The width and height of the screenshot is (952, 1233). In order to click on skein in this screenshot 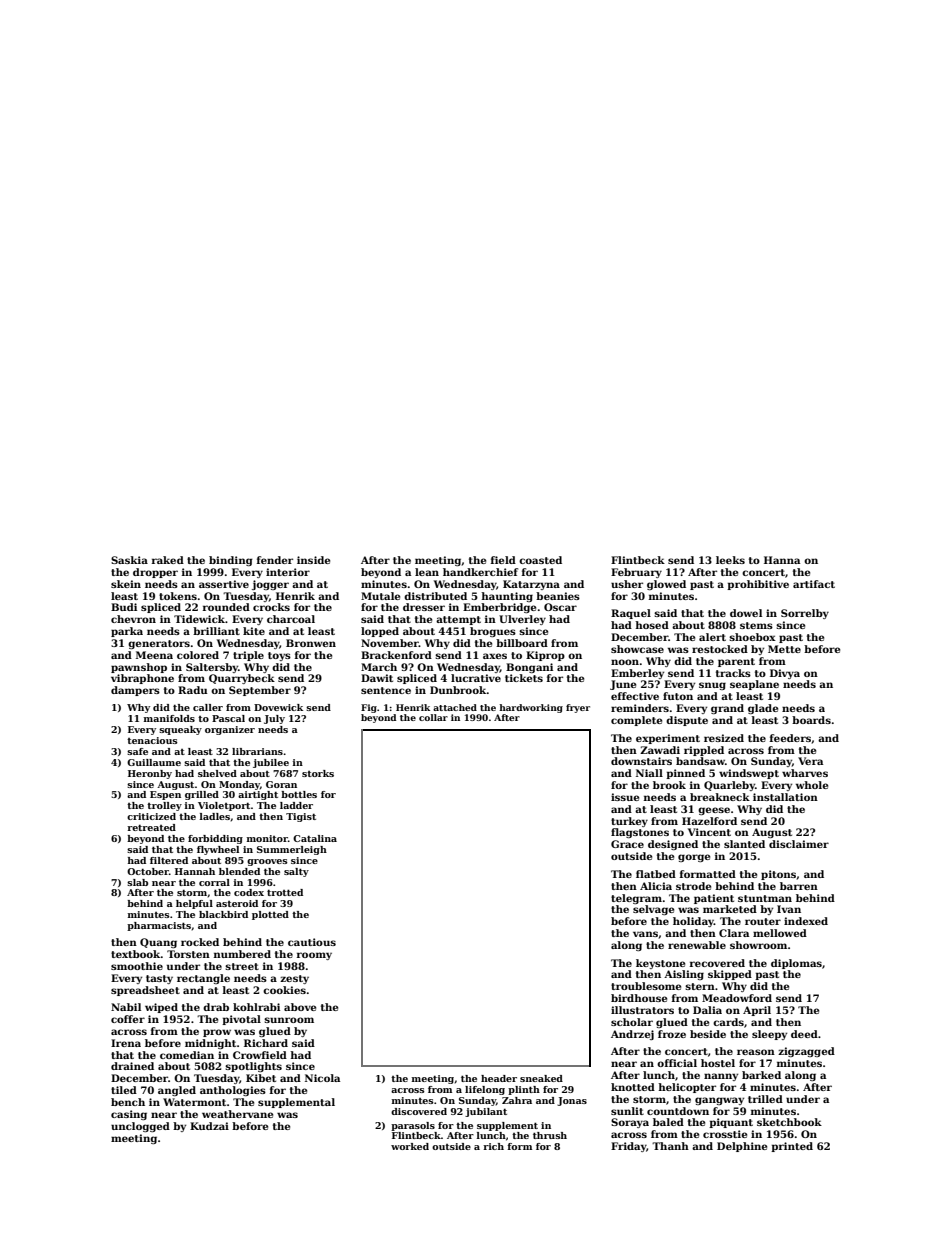, I will do `click(126, 584)`.
